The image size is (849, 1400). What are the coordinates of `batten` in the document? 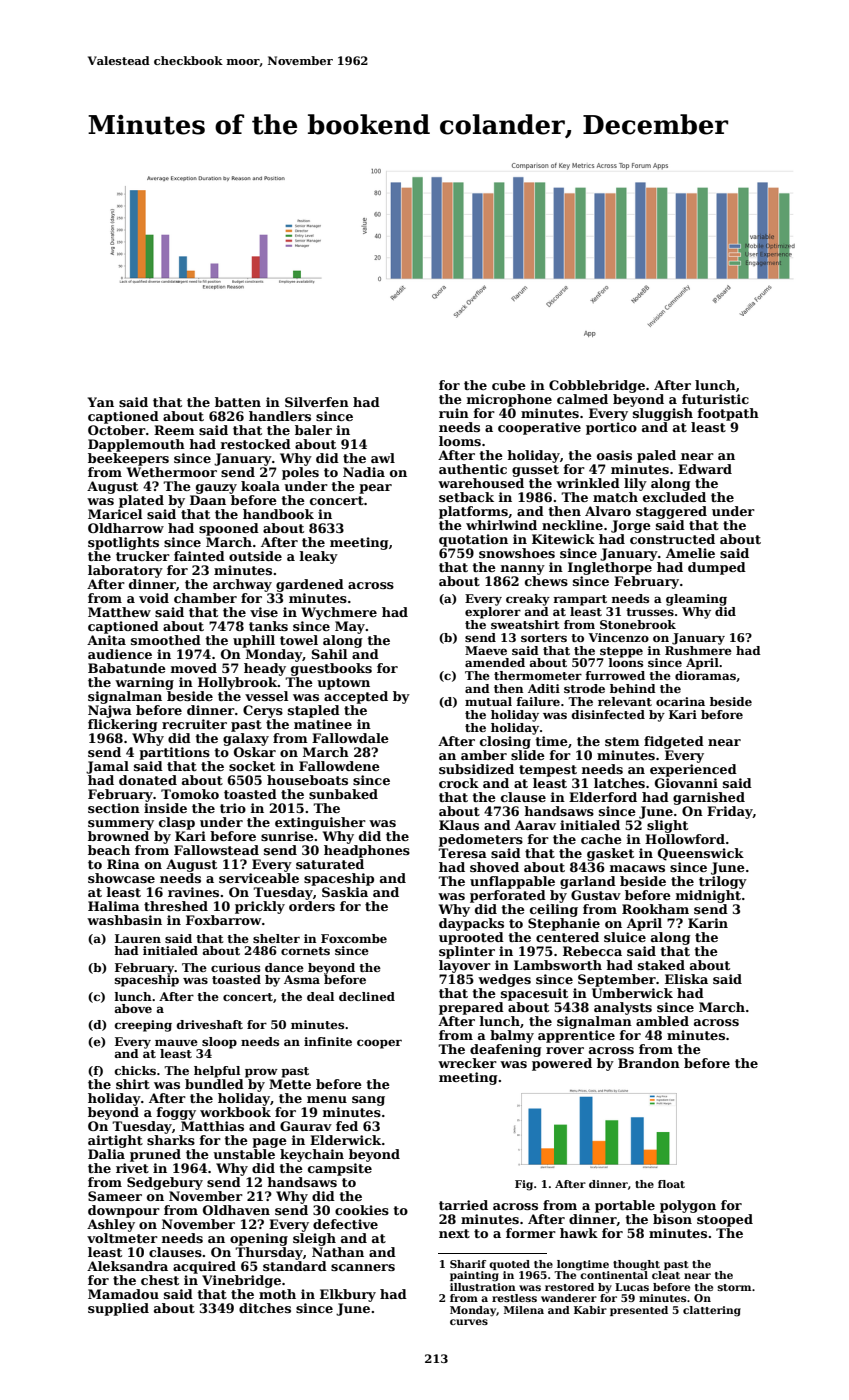 It's located at (238, 402).
